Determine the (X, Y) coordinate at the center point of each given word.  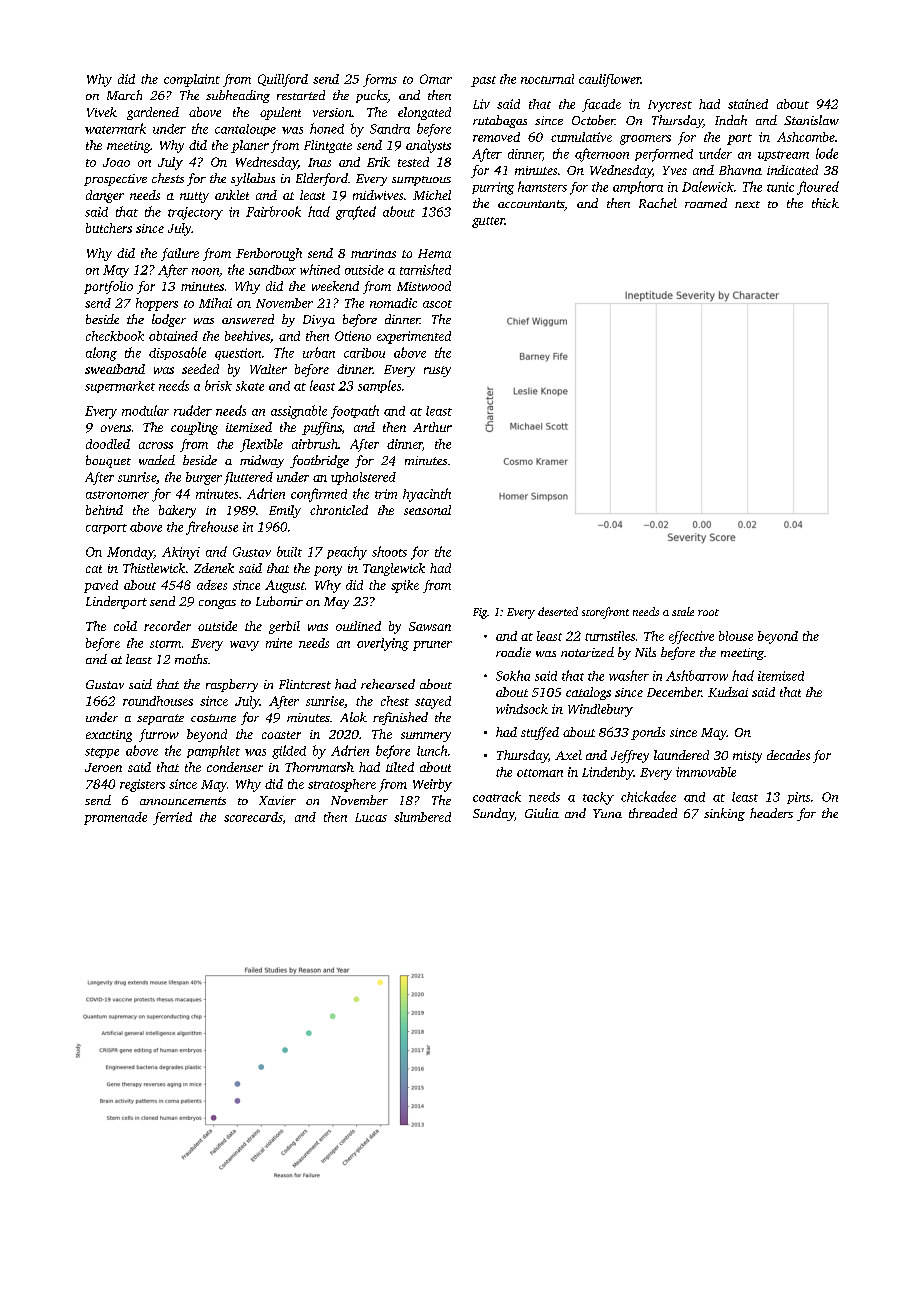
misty (747, 757)
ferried (172, 818)
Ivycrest (670, 106)
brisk (218, 385)
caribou (364, 353)
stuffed (540, 733)
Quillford (283, 80)
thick (825, 203)
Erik (378, 162)
